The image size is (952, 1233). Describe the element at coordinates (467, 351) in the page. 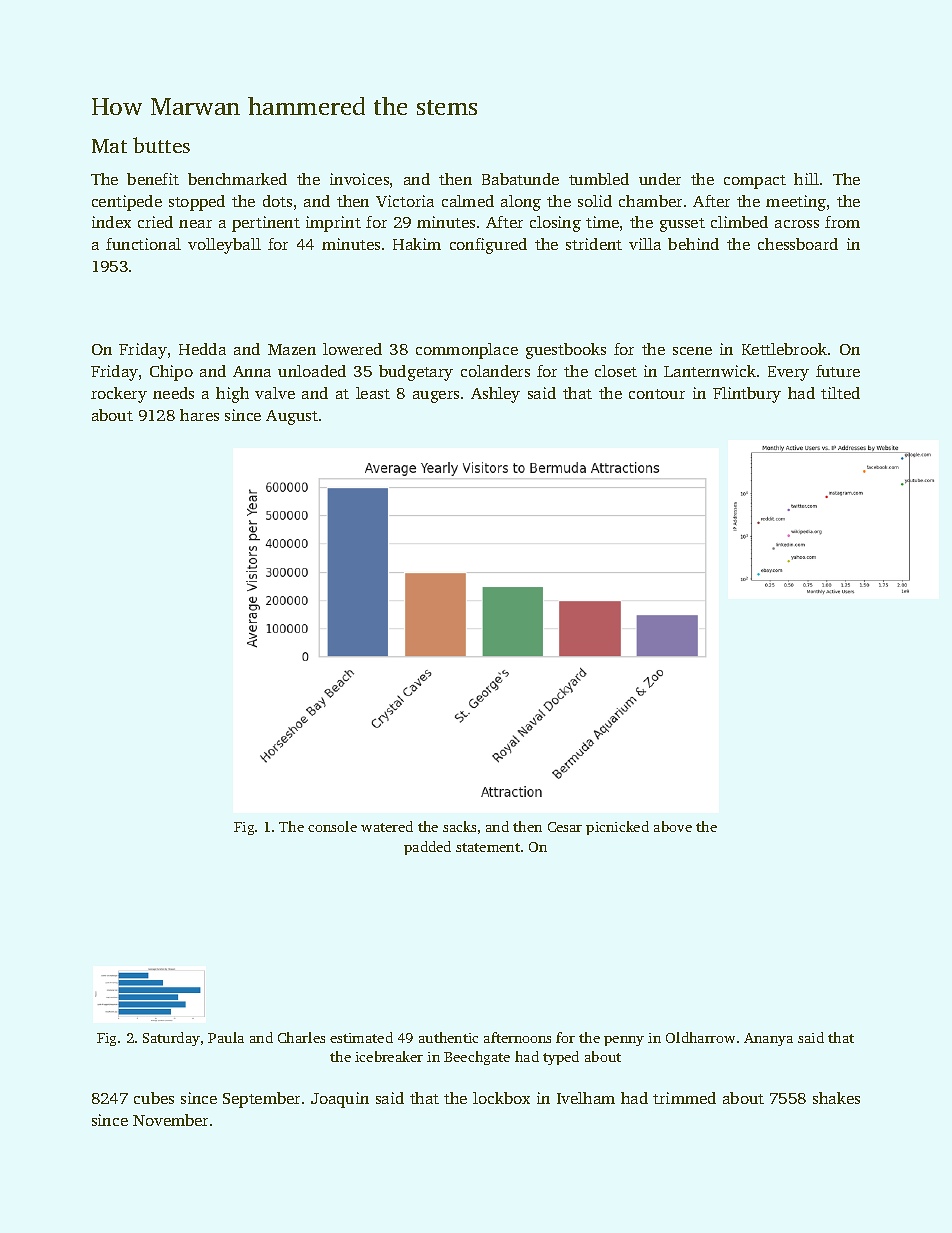

I see `commonplace` at that location.
